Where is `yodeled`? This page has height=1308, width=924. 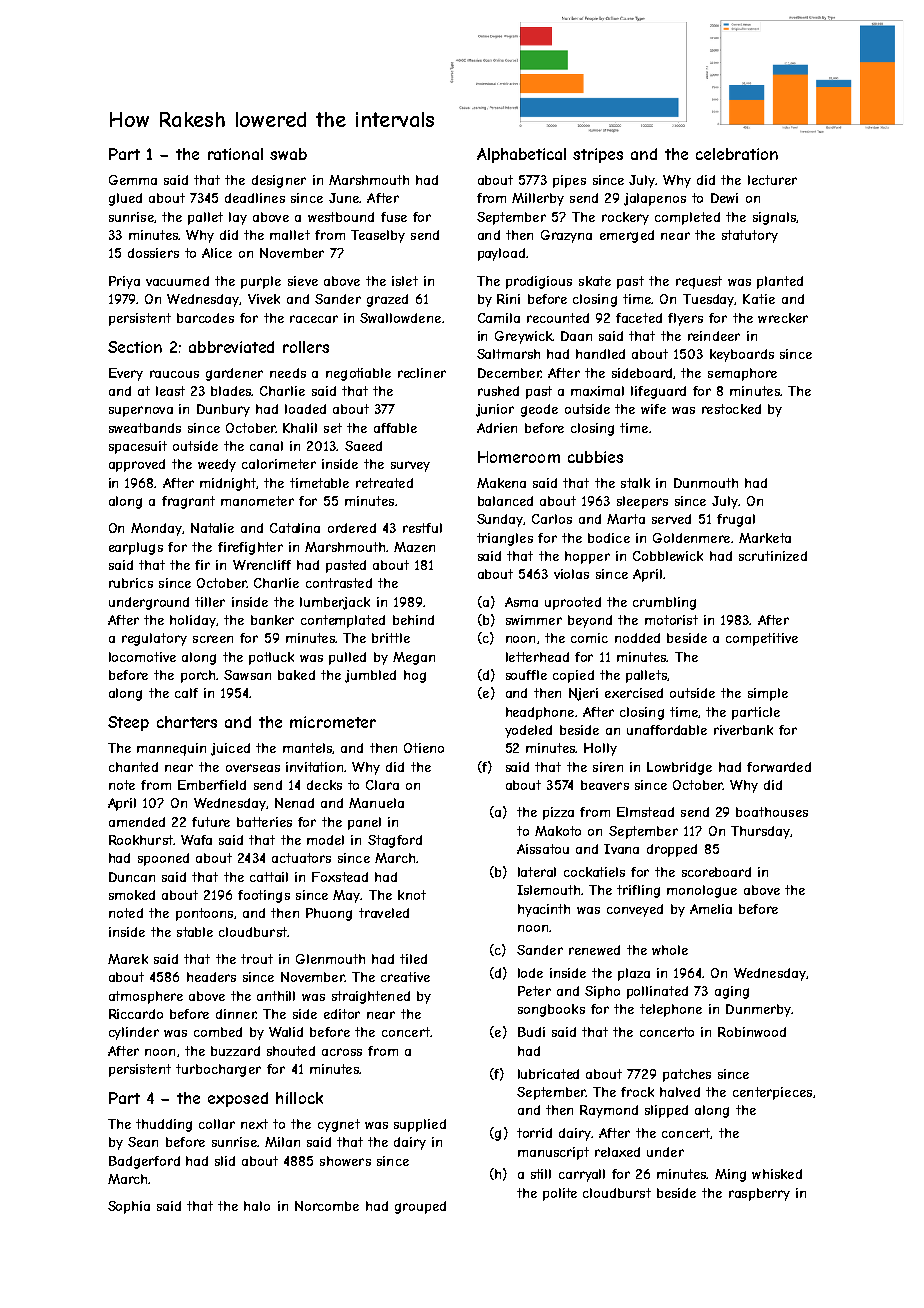 yodeled is located at coordinates (528, 731).
